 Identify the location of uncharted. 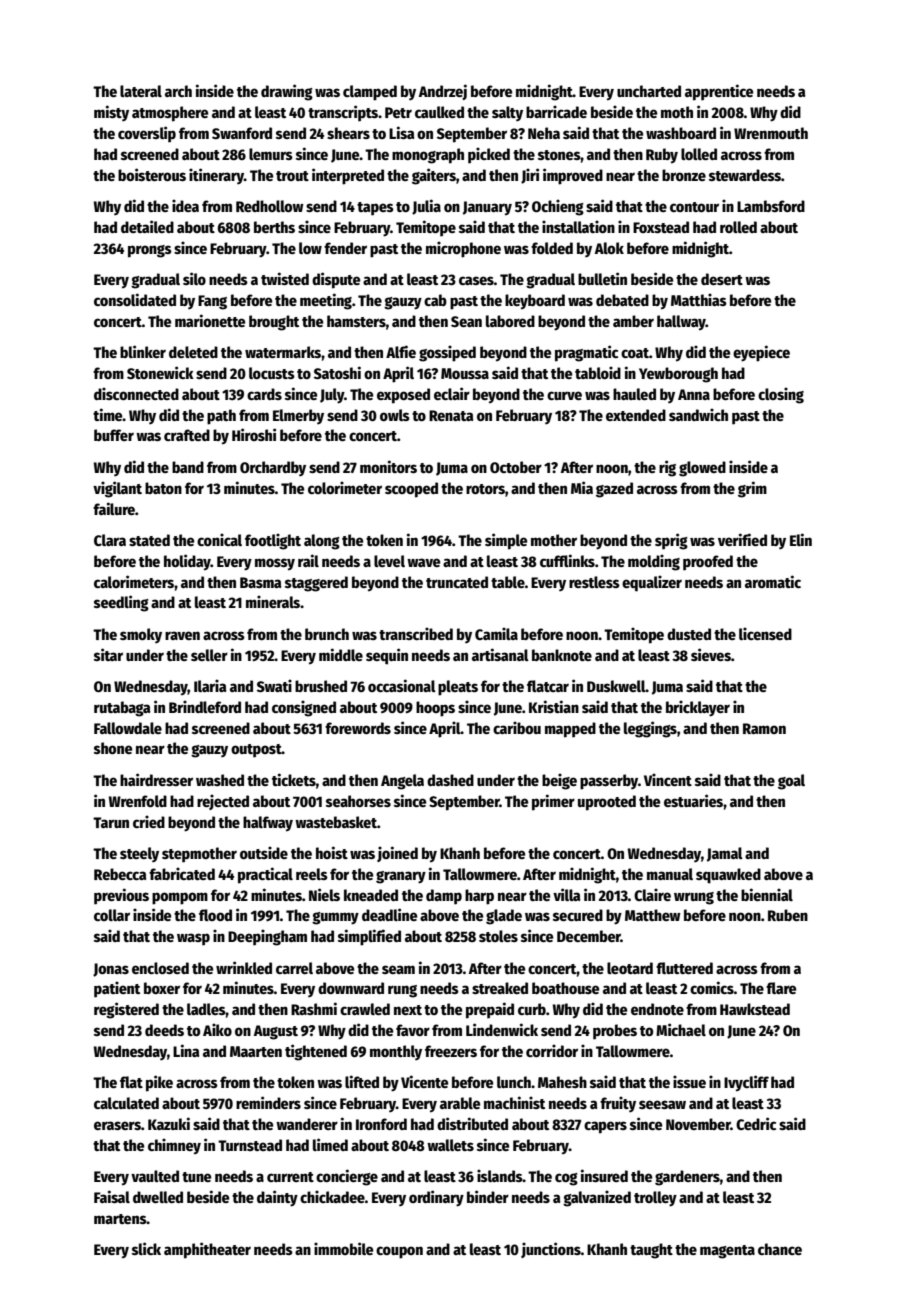
(649, 91).
